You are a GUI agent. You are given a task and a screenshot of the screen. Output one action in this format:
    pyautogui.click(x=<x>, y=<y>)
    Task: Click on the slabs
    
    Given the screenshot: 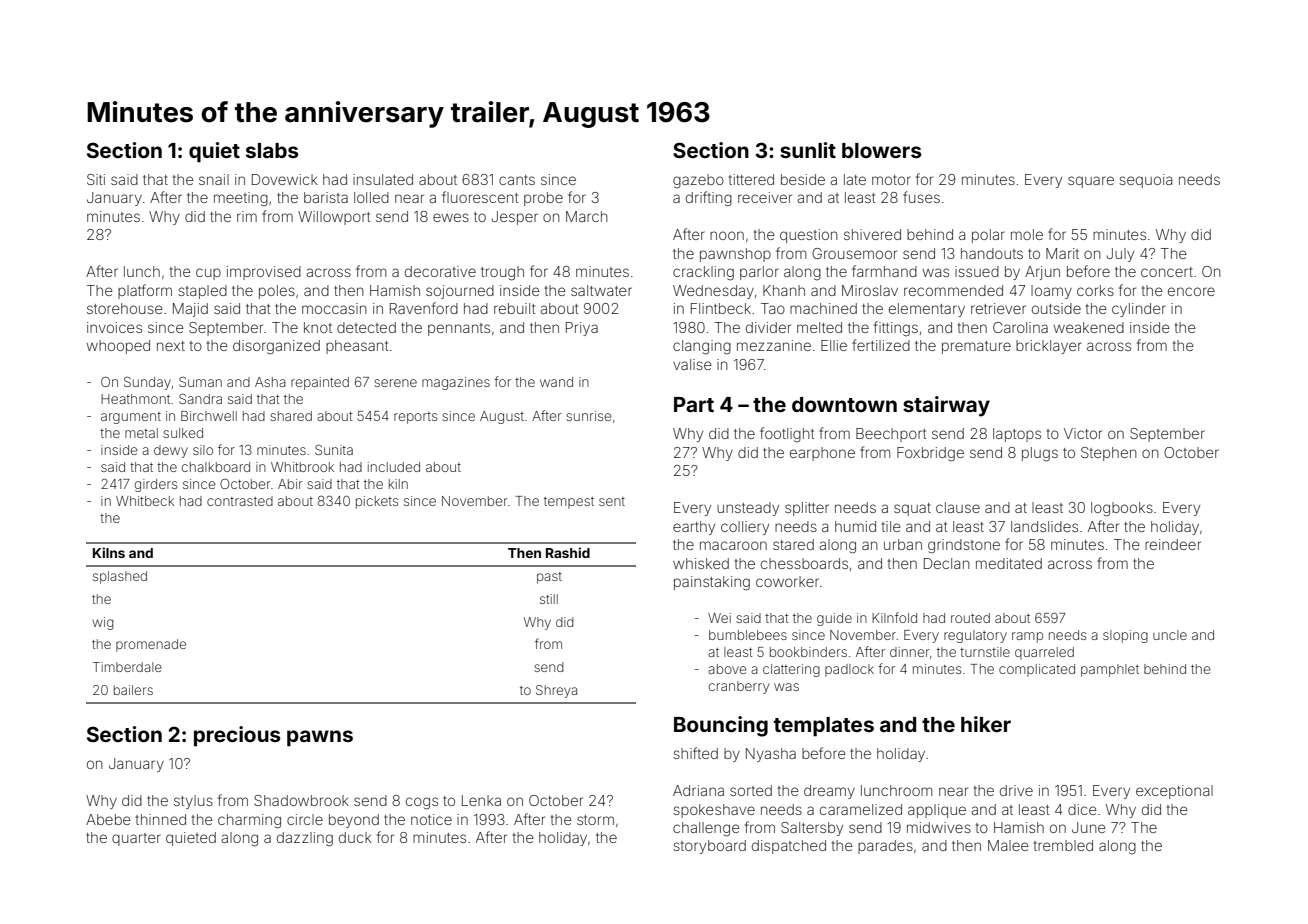 What is the action you would take?
    pyautogui.click(x=272, y=150)
